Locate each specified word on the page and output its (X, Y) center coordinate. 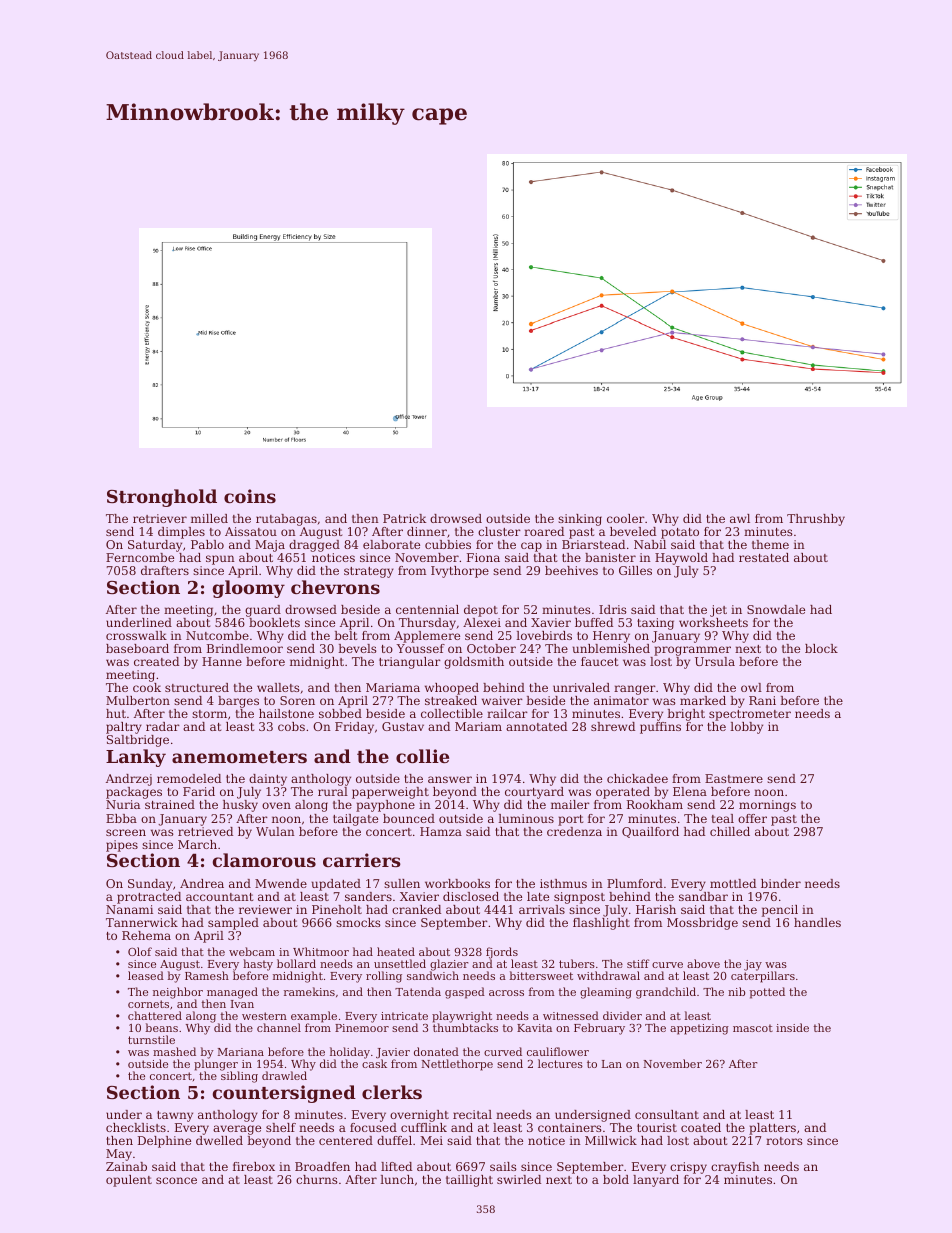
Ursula (715, 661)
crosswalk (136, 635)
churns (317, 1179)
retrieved (205, 831)
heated (396, 951)
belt (345, 635)
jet (718, 611)
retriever (160, 518)
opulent (129, 1181)
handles (817, 922)
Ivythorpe (460, 572)
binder (781, 883)
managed (232, 993)
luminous (526, 818)
